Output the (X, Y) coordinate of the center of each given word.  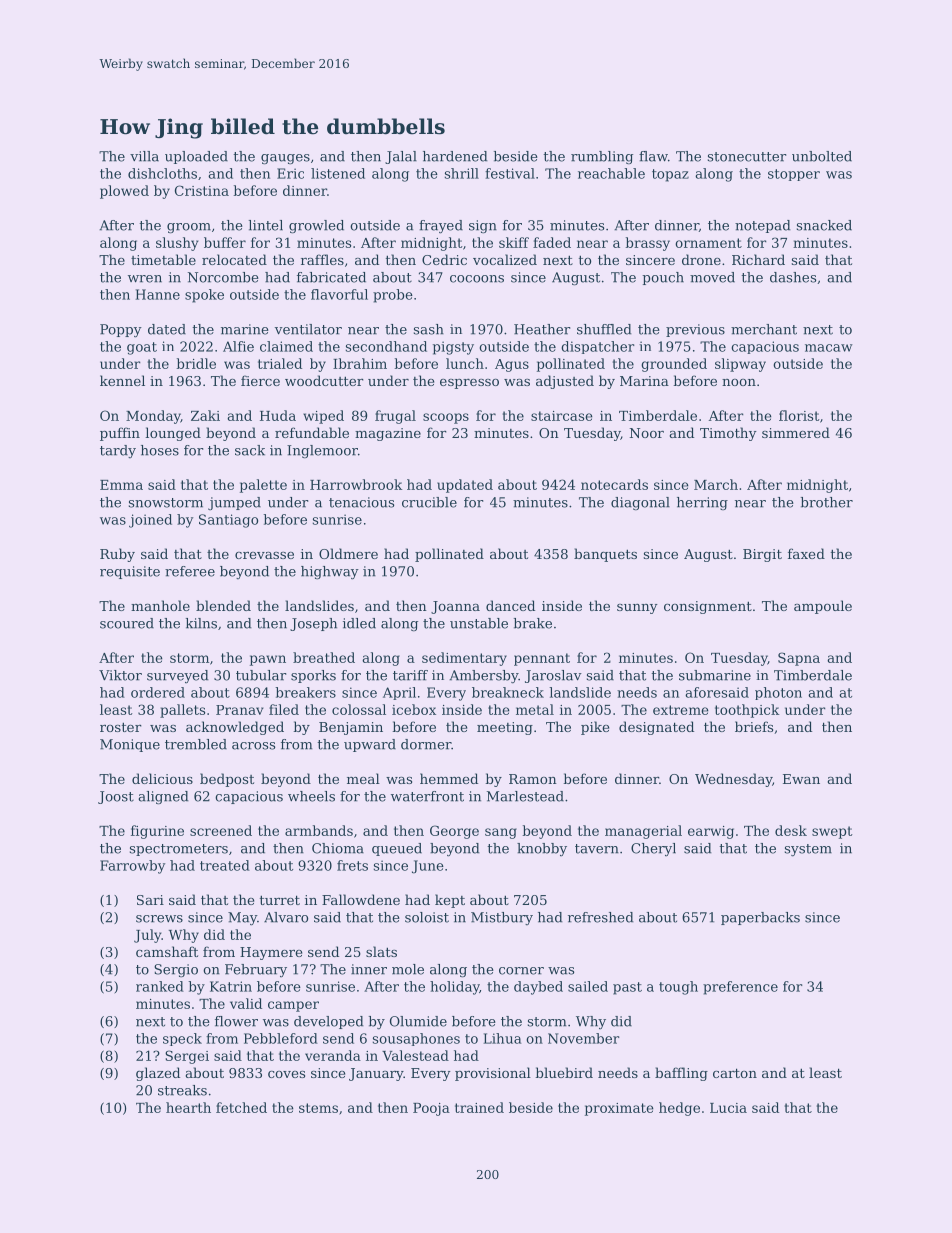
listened (338, 173)
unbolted (822, 156)
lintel (266, 225)
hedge (679, 1109)
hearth (188, 1107)
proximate (619, 1109)
